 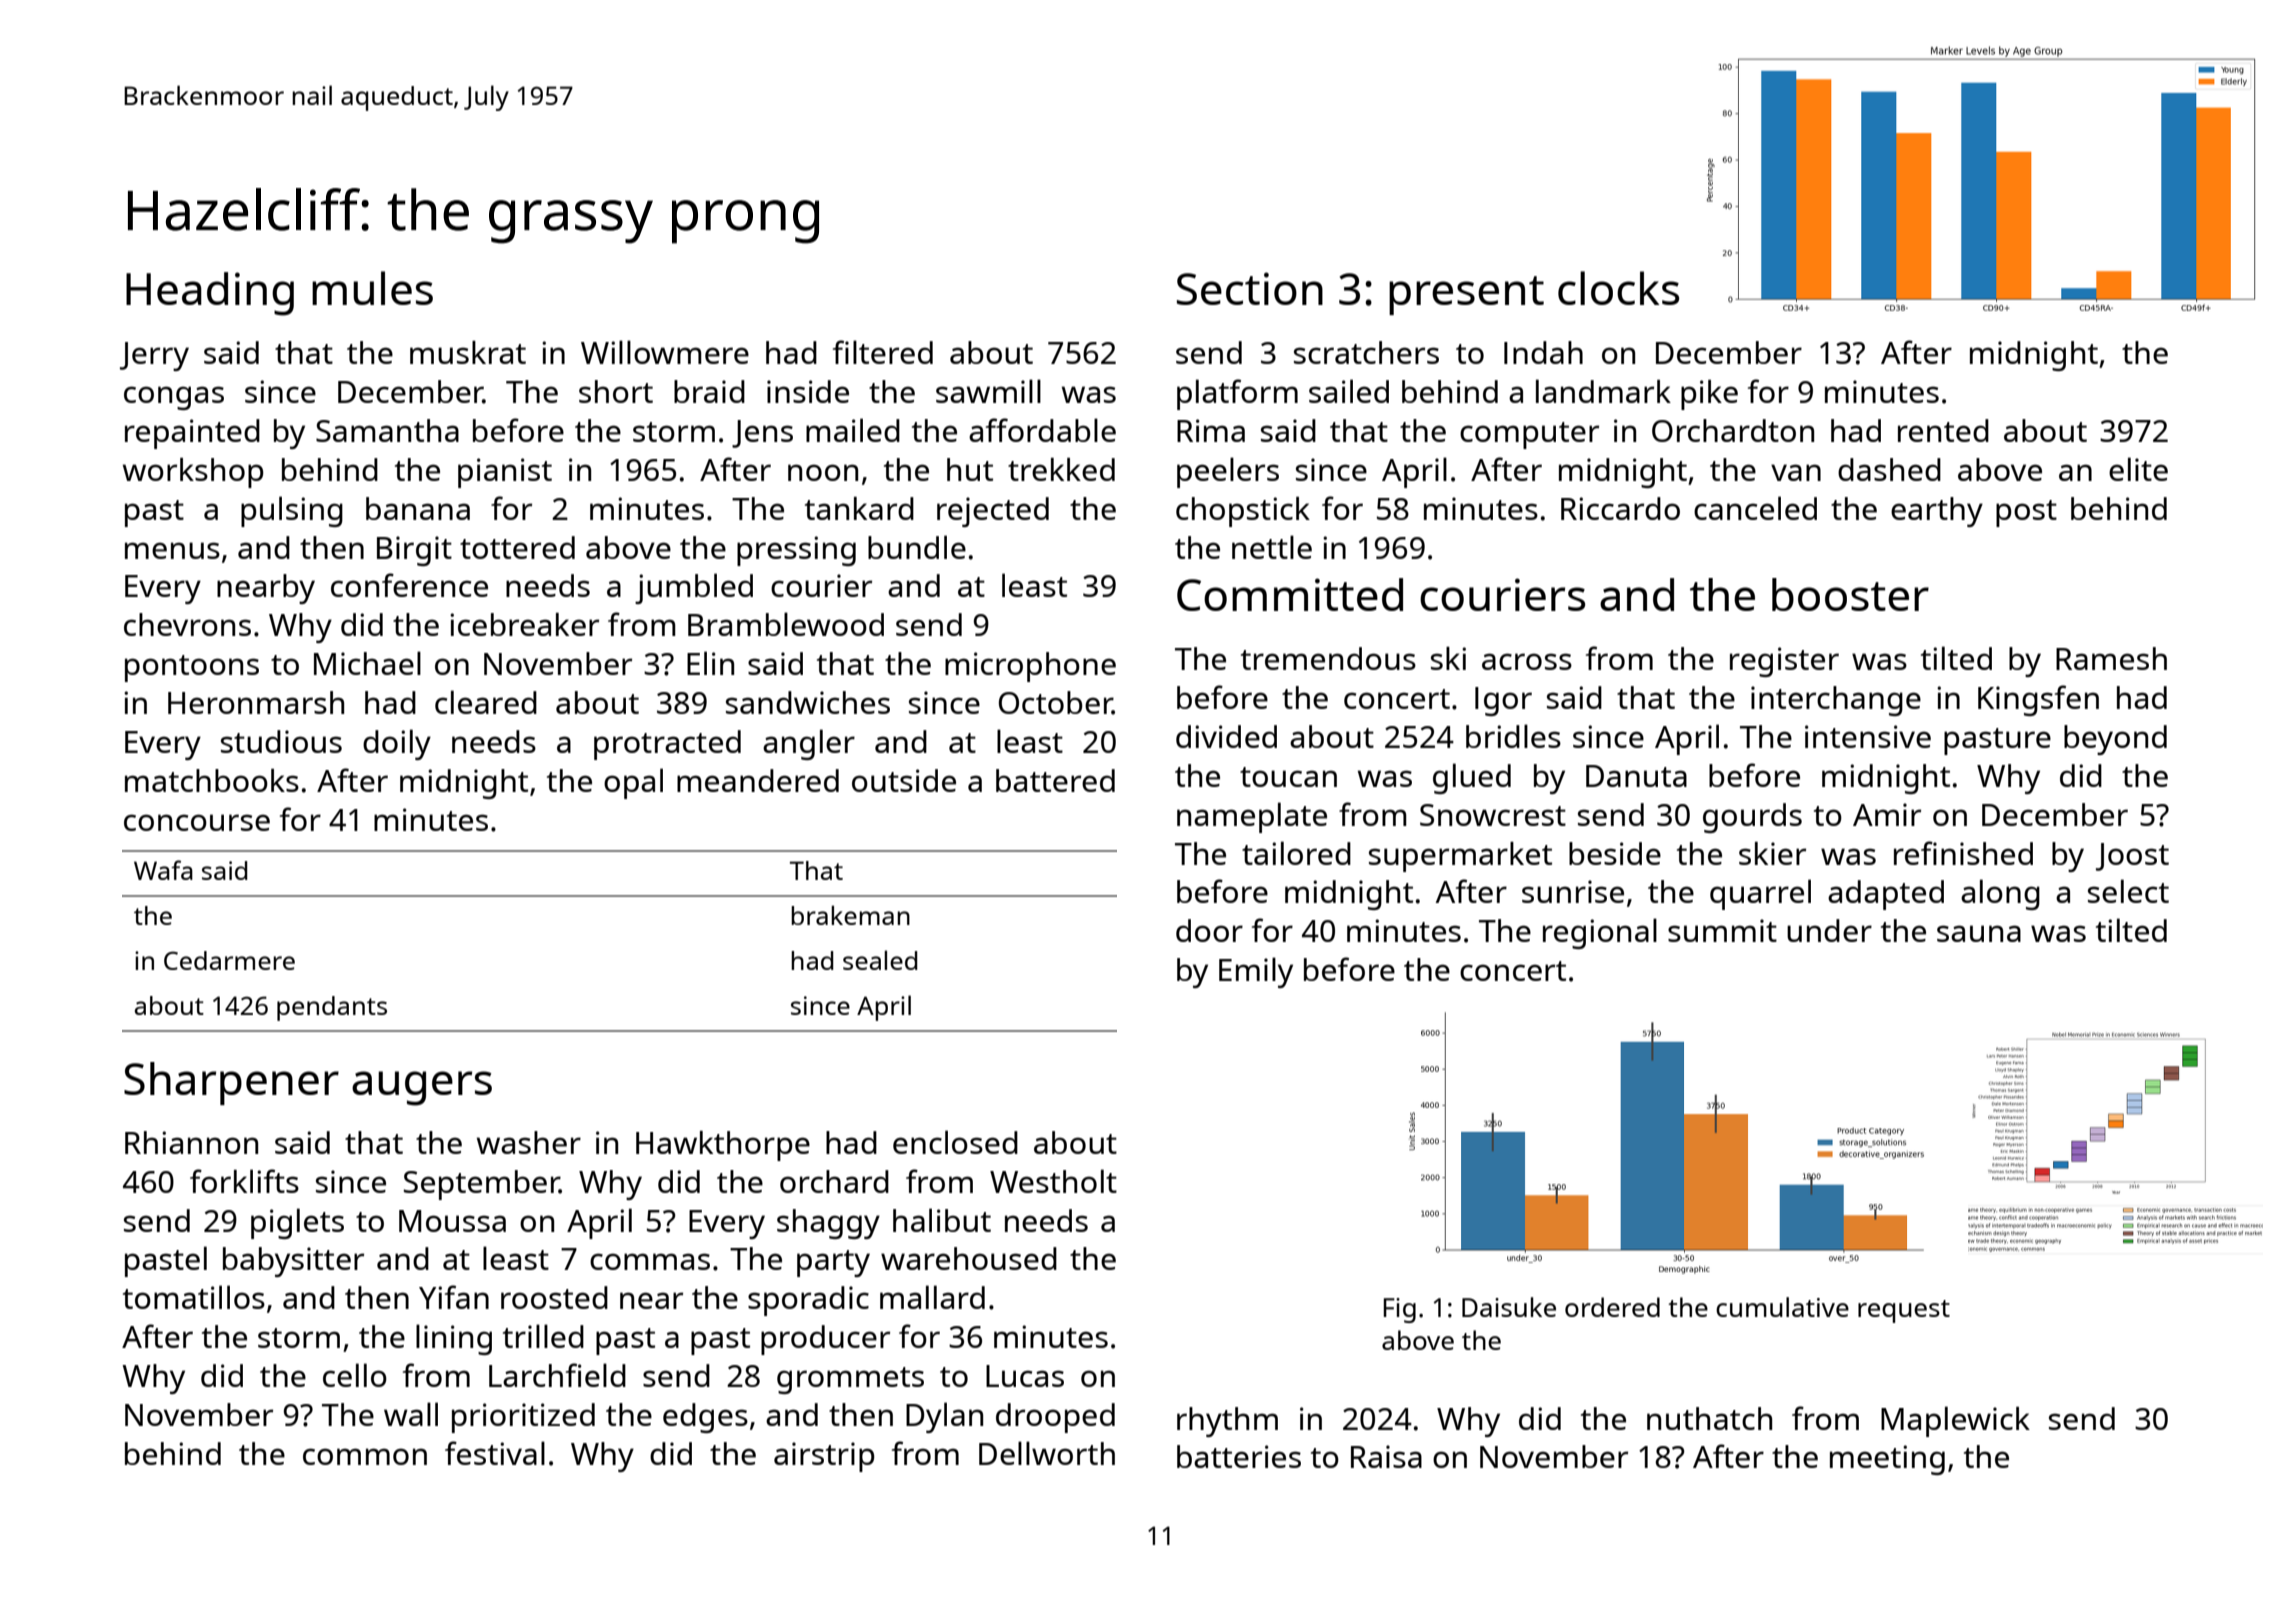 I want to click on party, so click(x=833, y=1263).
